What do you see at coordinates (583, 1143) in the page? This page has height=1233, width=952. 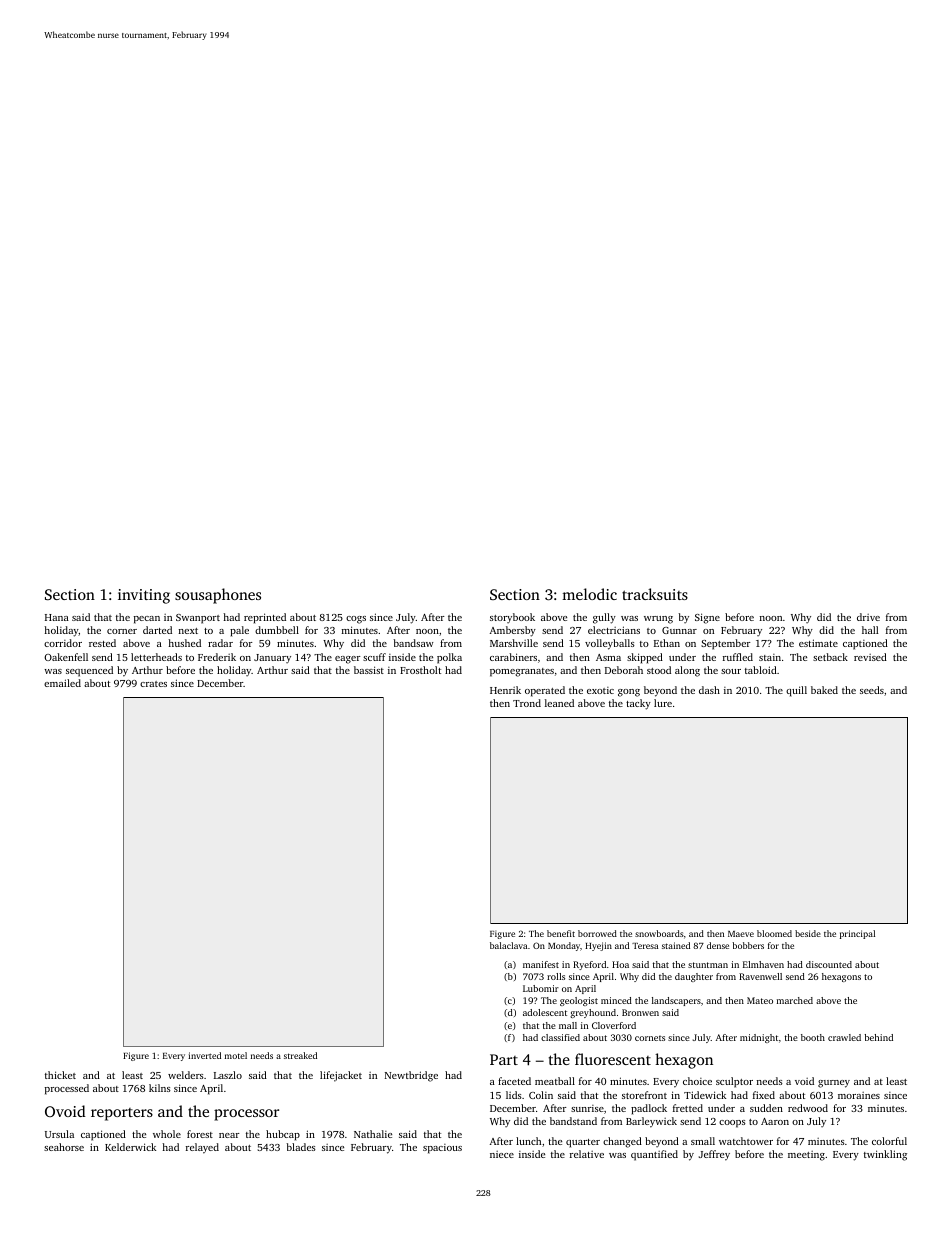 I see `quarter` at bounding box center [583, 1143].
